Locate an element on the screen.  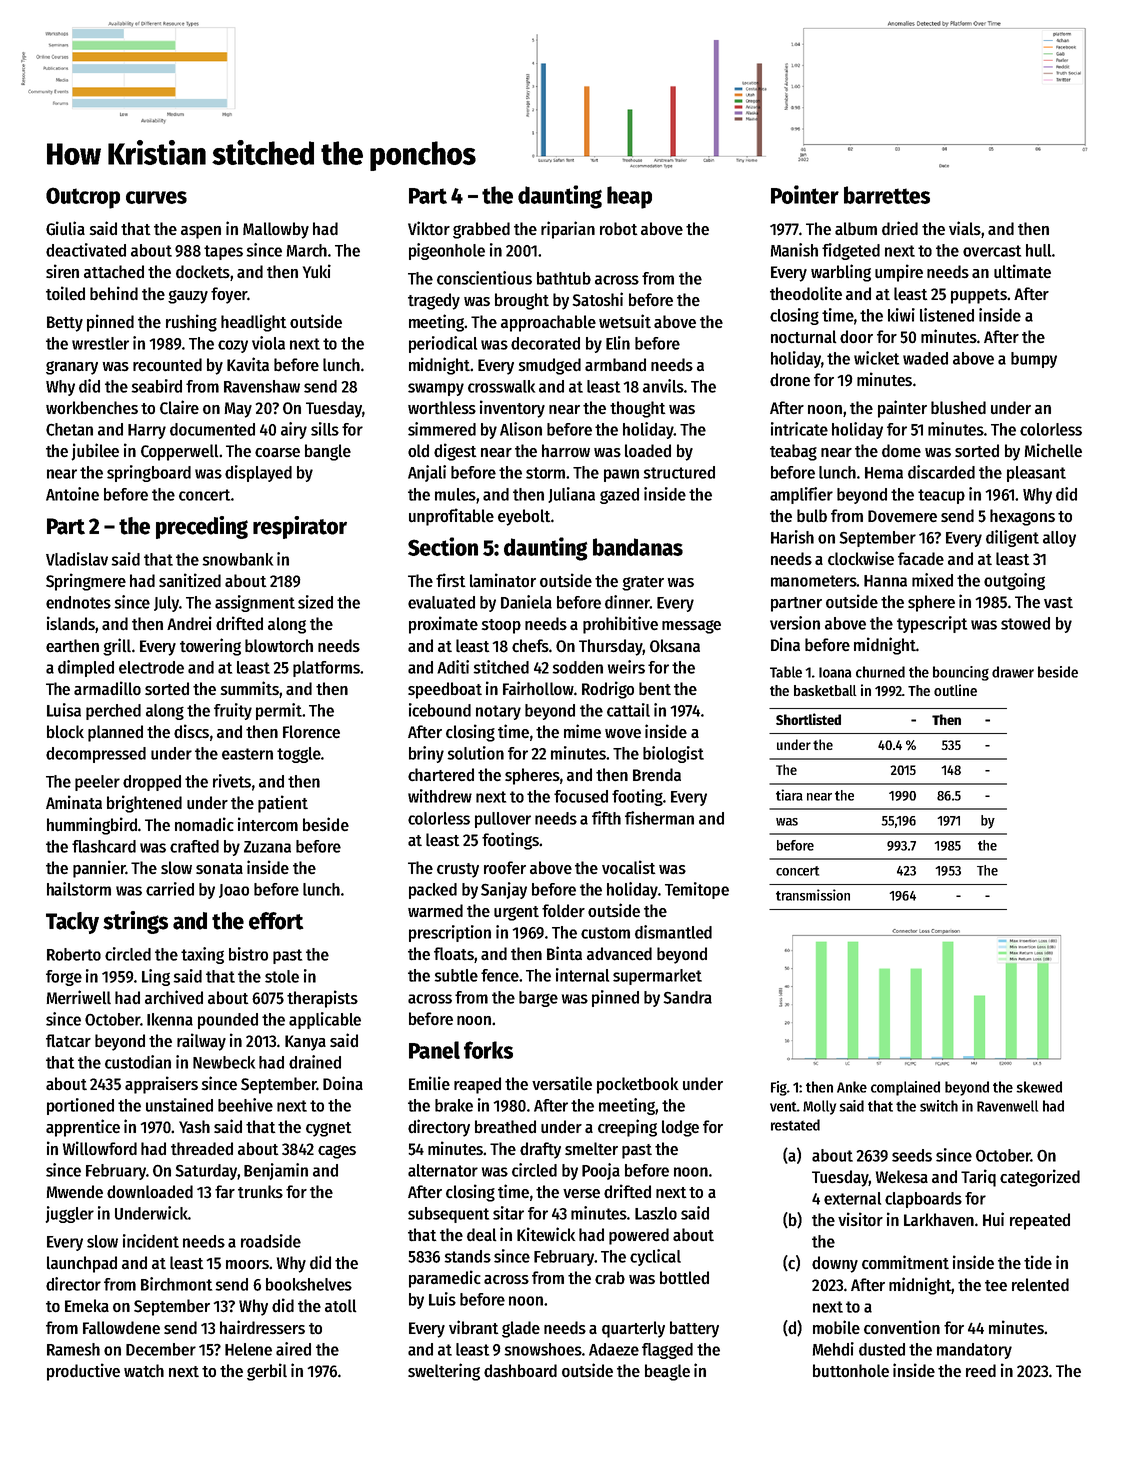
bent is located at coordinates (655, 688).
